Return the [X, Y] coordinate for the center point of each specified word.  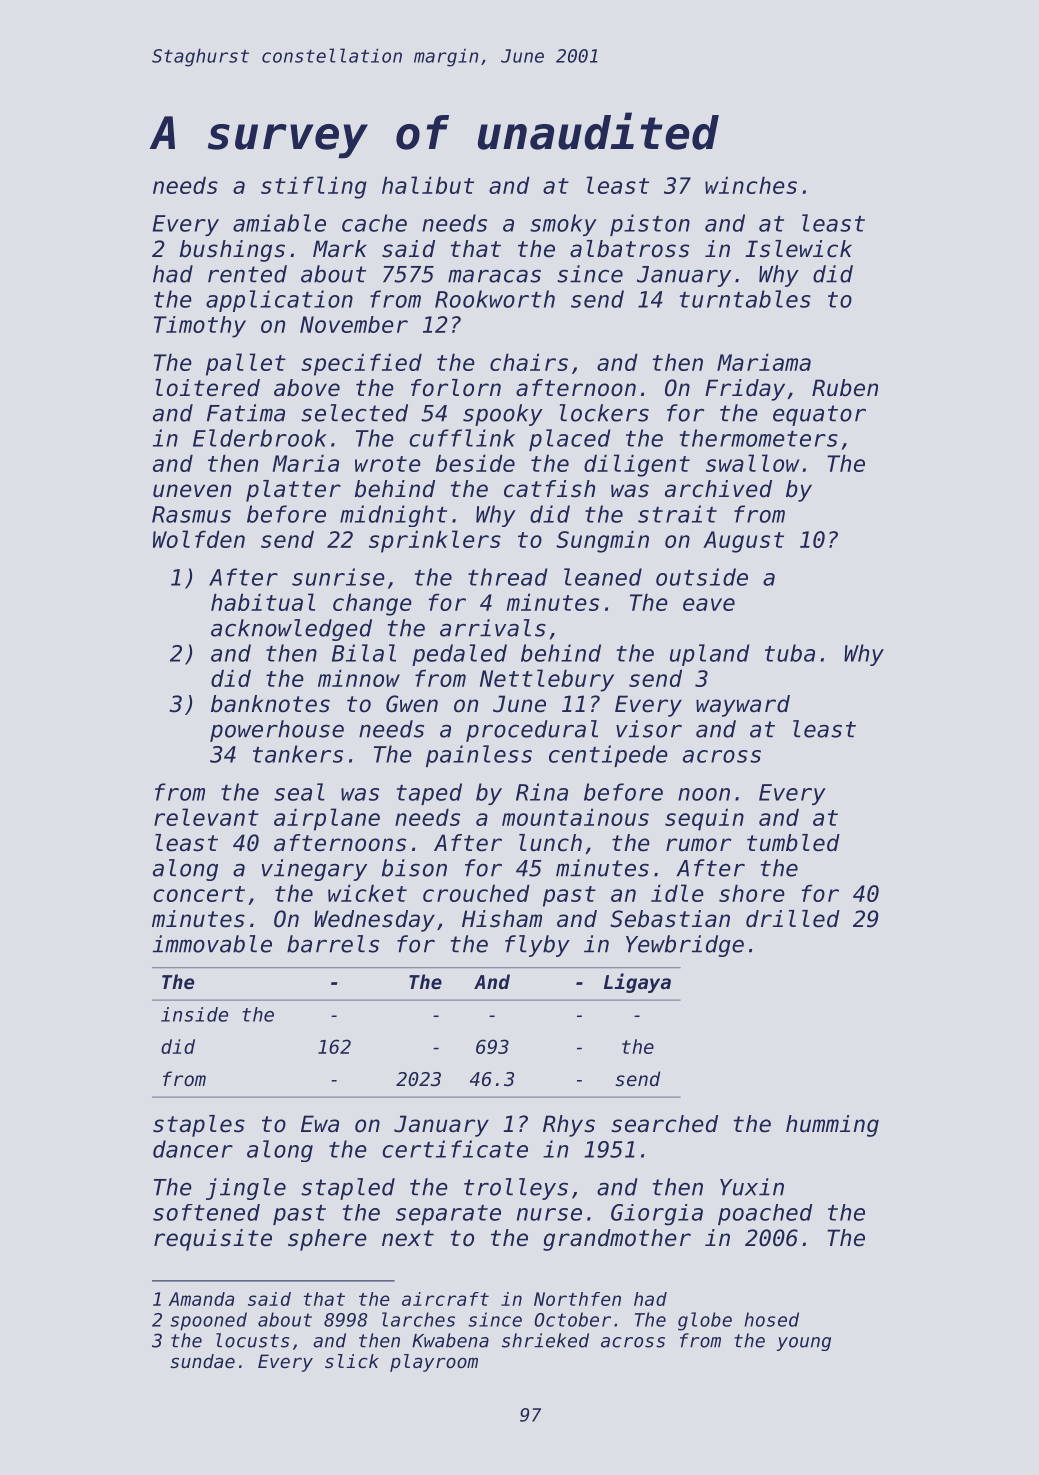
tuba [790, 653]
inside [194, 1014]
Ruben [845, 388]
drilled [793, 919]
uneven [192, 491]
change [372, 604]
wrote [388, 464]
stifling [314, 187]
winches [751, 185]
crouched [476, 893]
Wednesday [374, 921]
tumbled [793, 843]
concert [199, 894]
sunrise [338, 577]
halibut [428, 185]
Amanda [201, 1299]
